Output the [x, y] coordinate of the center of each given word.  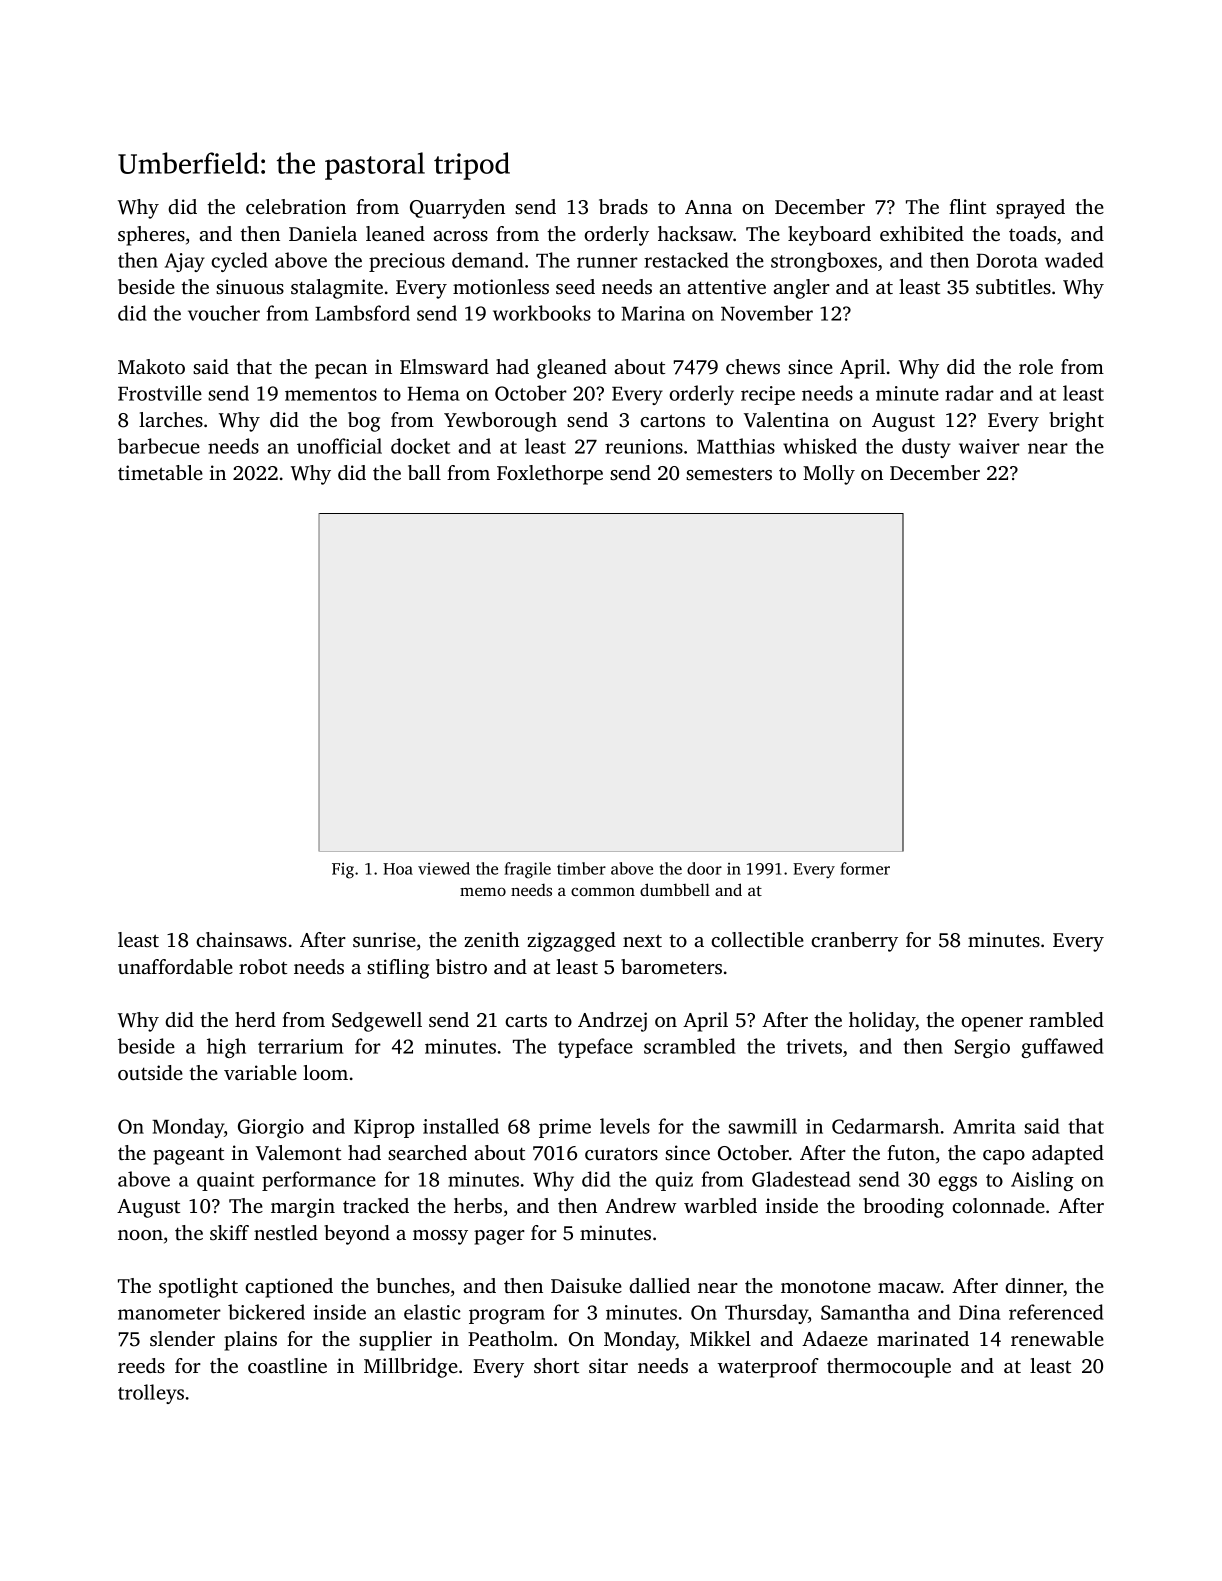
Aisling [1042, 1181]
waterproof [768, 1368]
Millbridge [411, 1368]
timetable [160, 472]
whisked [820, 446]
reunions [644, 446]
